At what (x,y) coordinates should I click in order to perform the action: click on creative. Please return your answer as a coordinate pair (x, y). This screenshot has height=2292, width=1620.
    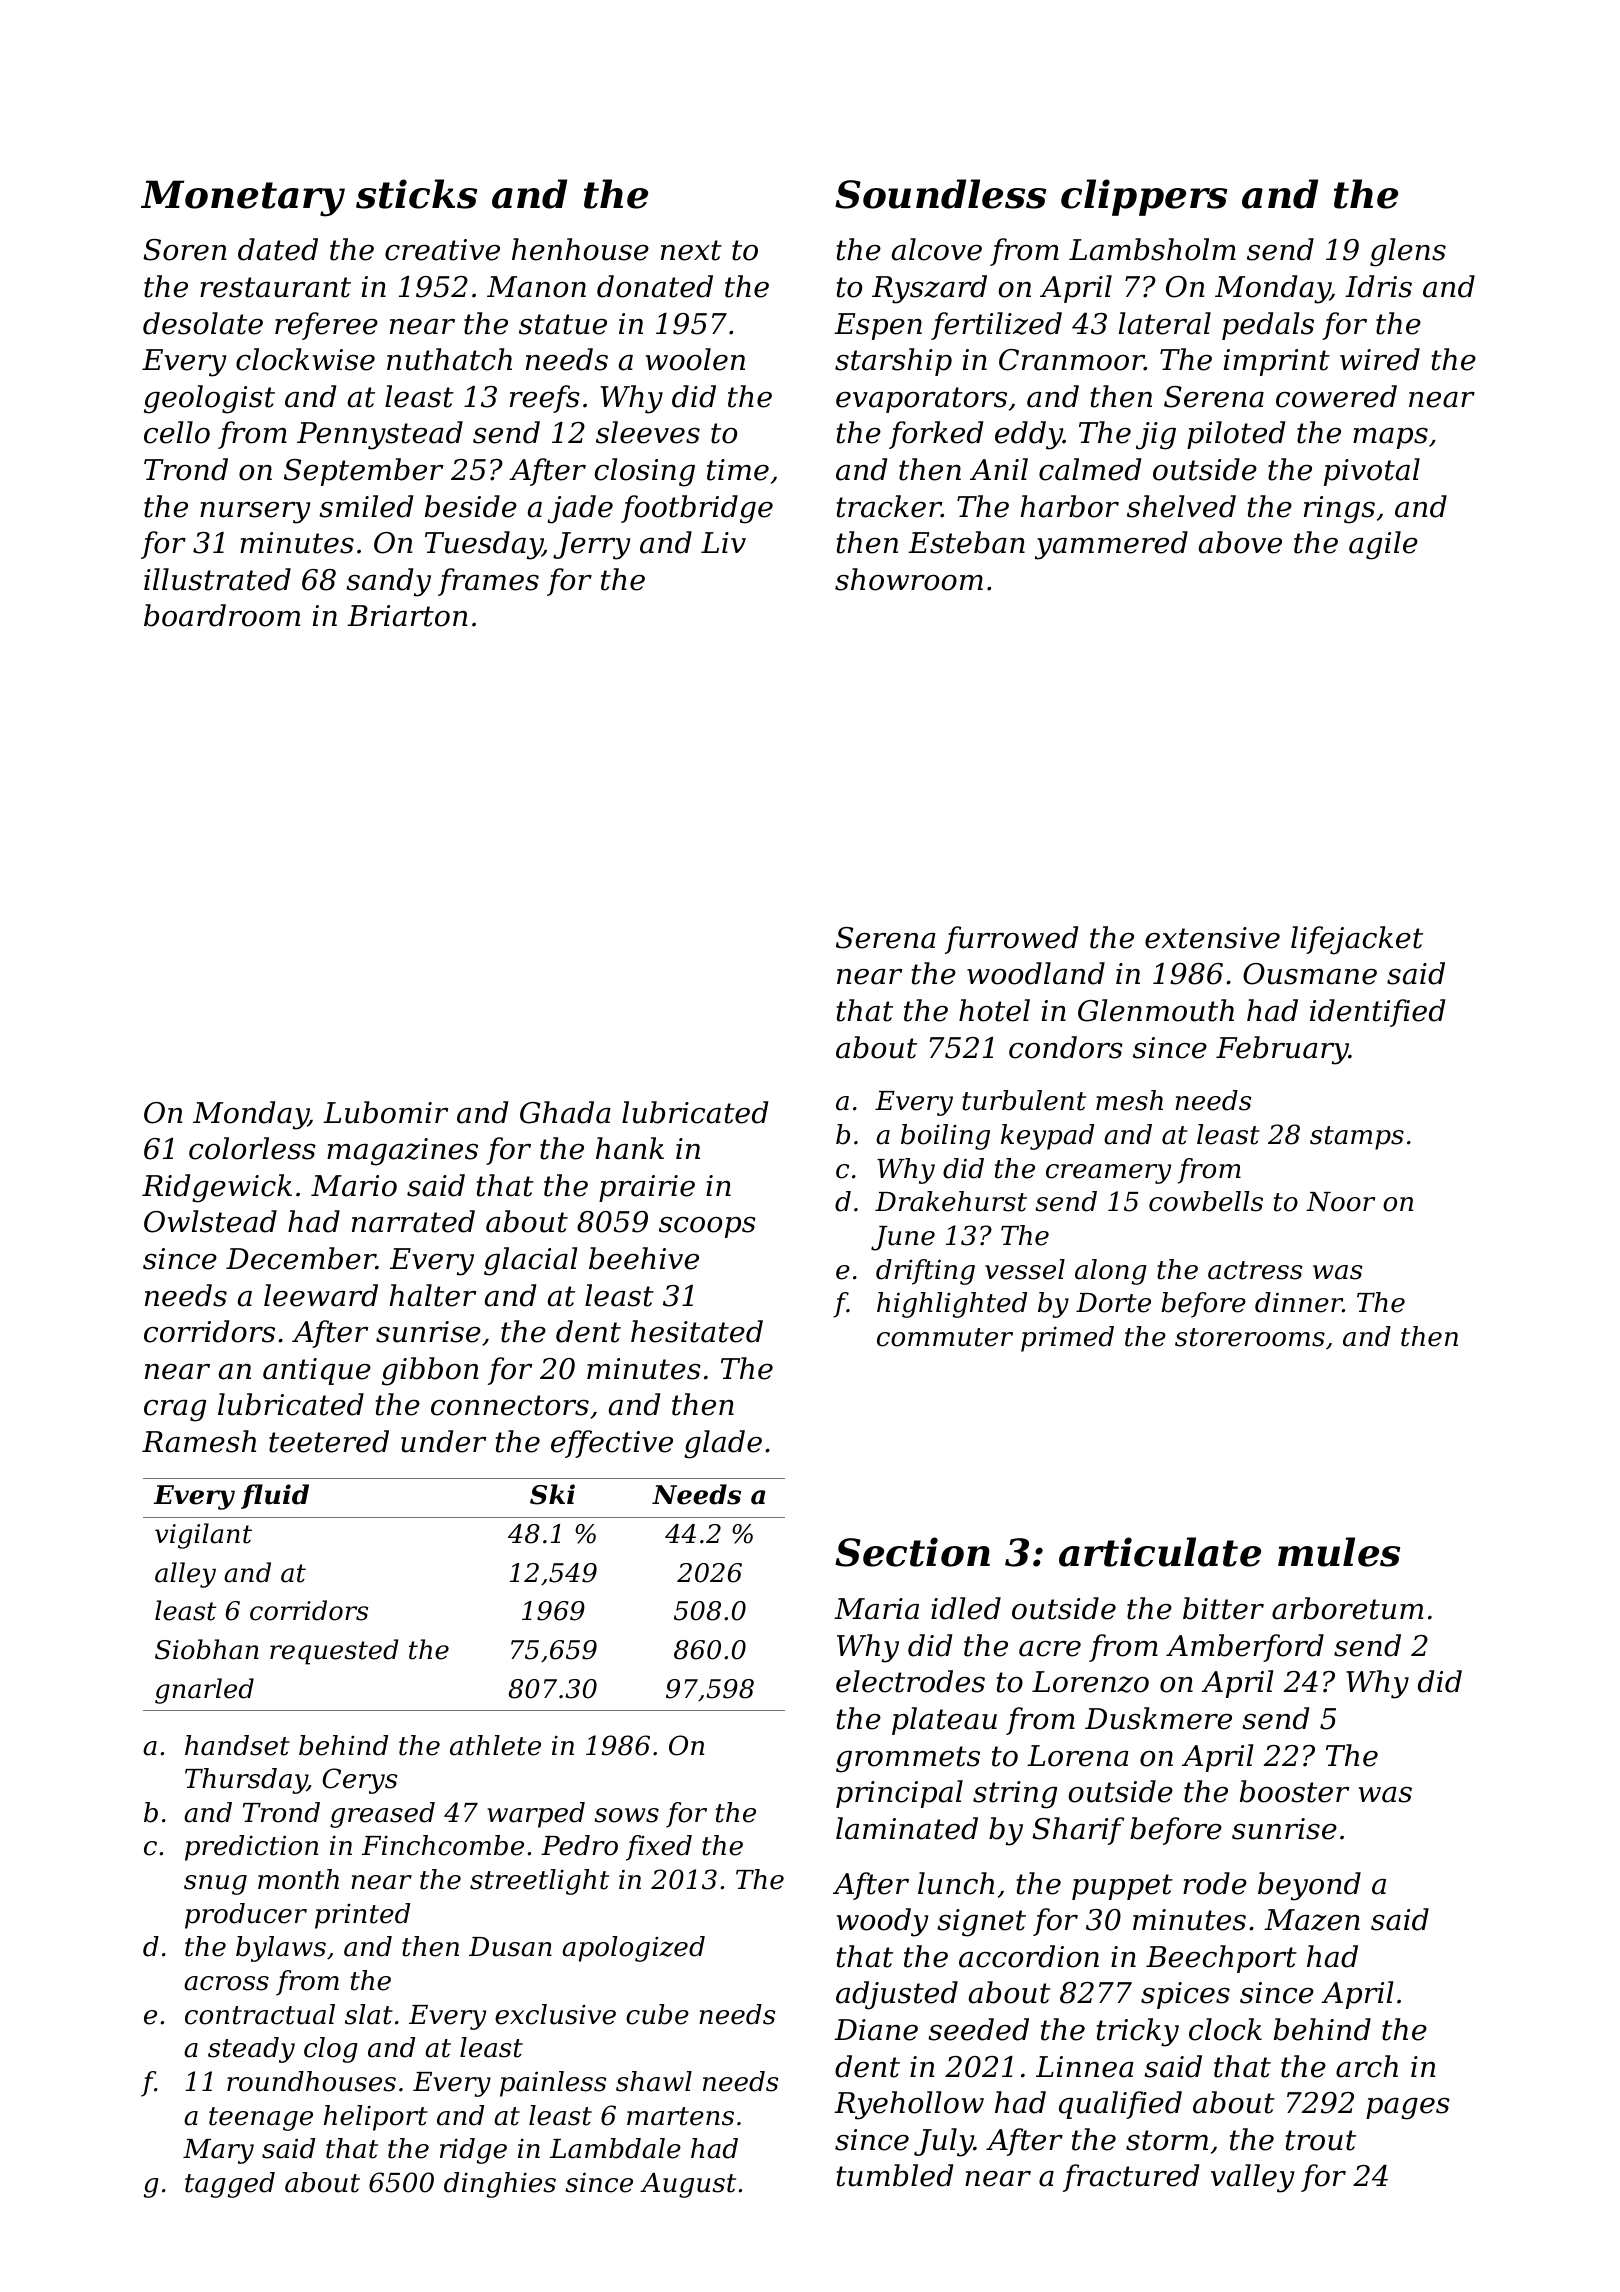
    Looking at the image, I should click on (442, 250).
